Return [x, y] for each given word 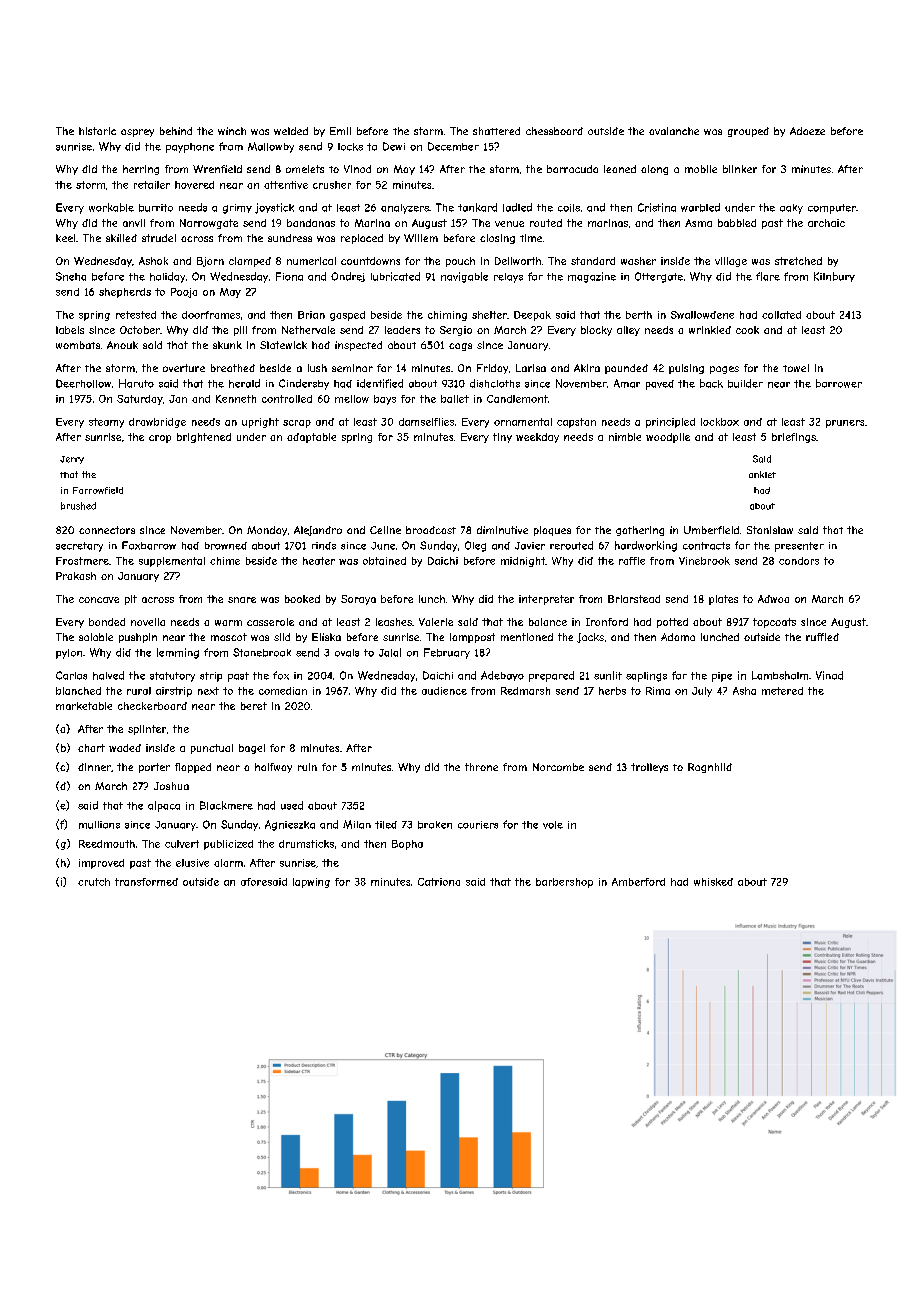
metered [782, 691]
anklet [762, 474]
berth [639, 315]
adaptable [311, 438]
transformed [146, 882]
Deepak [532, 316]
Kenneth [236, 399]
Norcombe [558, 767]
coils [569, 208]
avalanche [674, 131]
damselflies [426, 422]
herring [141, 170]
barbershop [564, 883]
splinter [147, 730]
